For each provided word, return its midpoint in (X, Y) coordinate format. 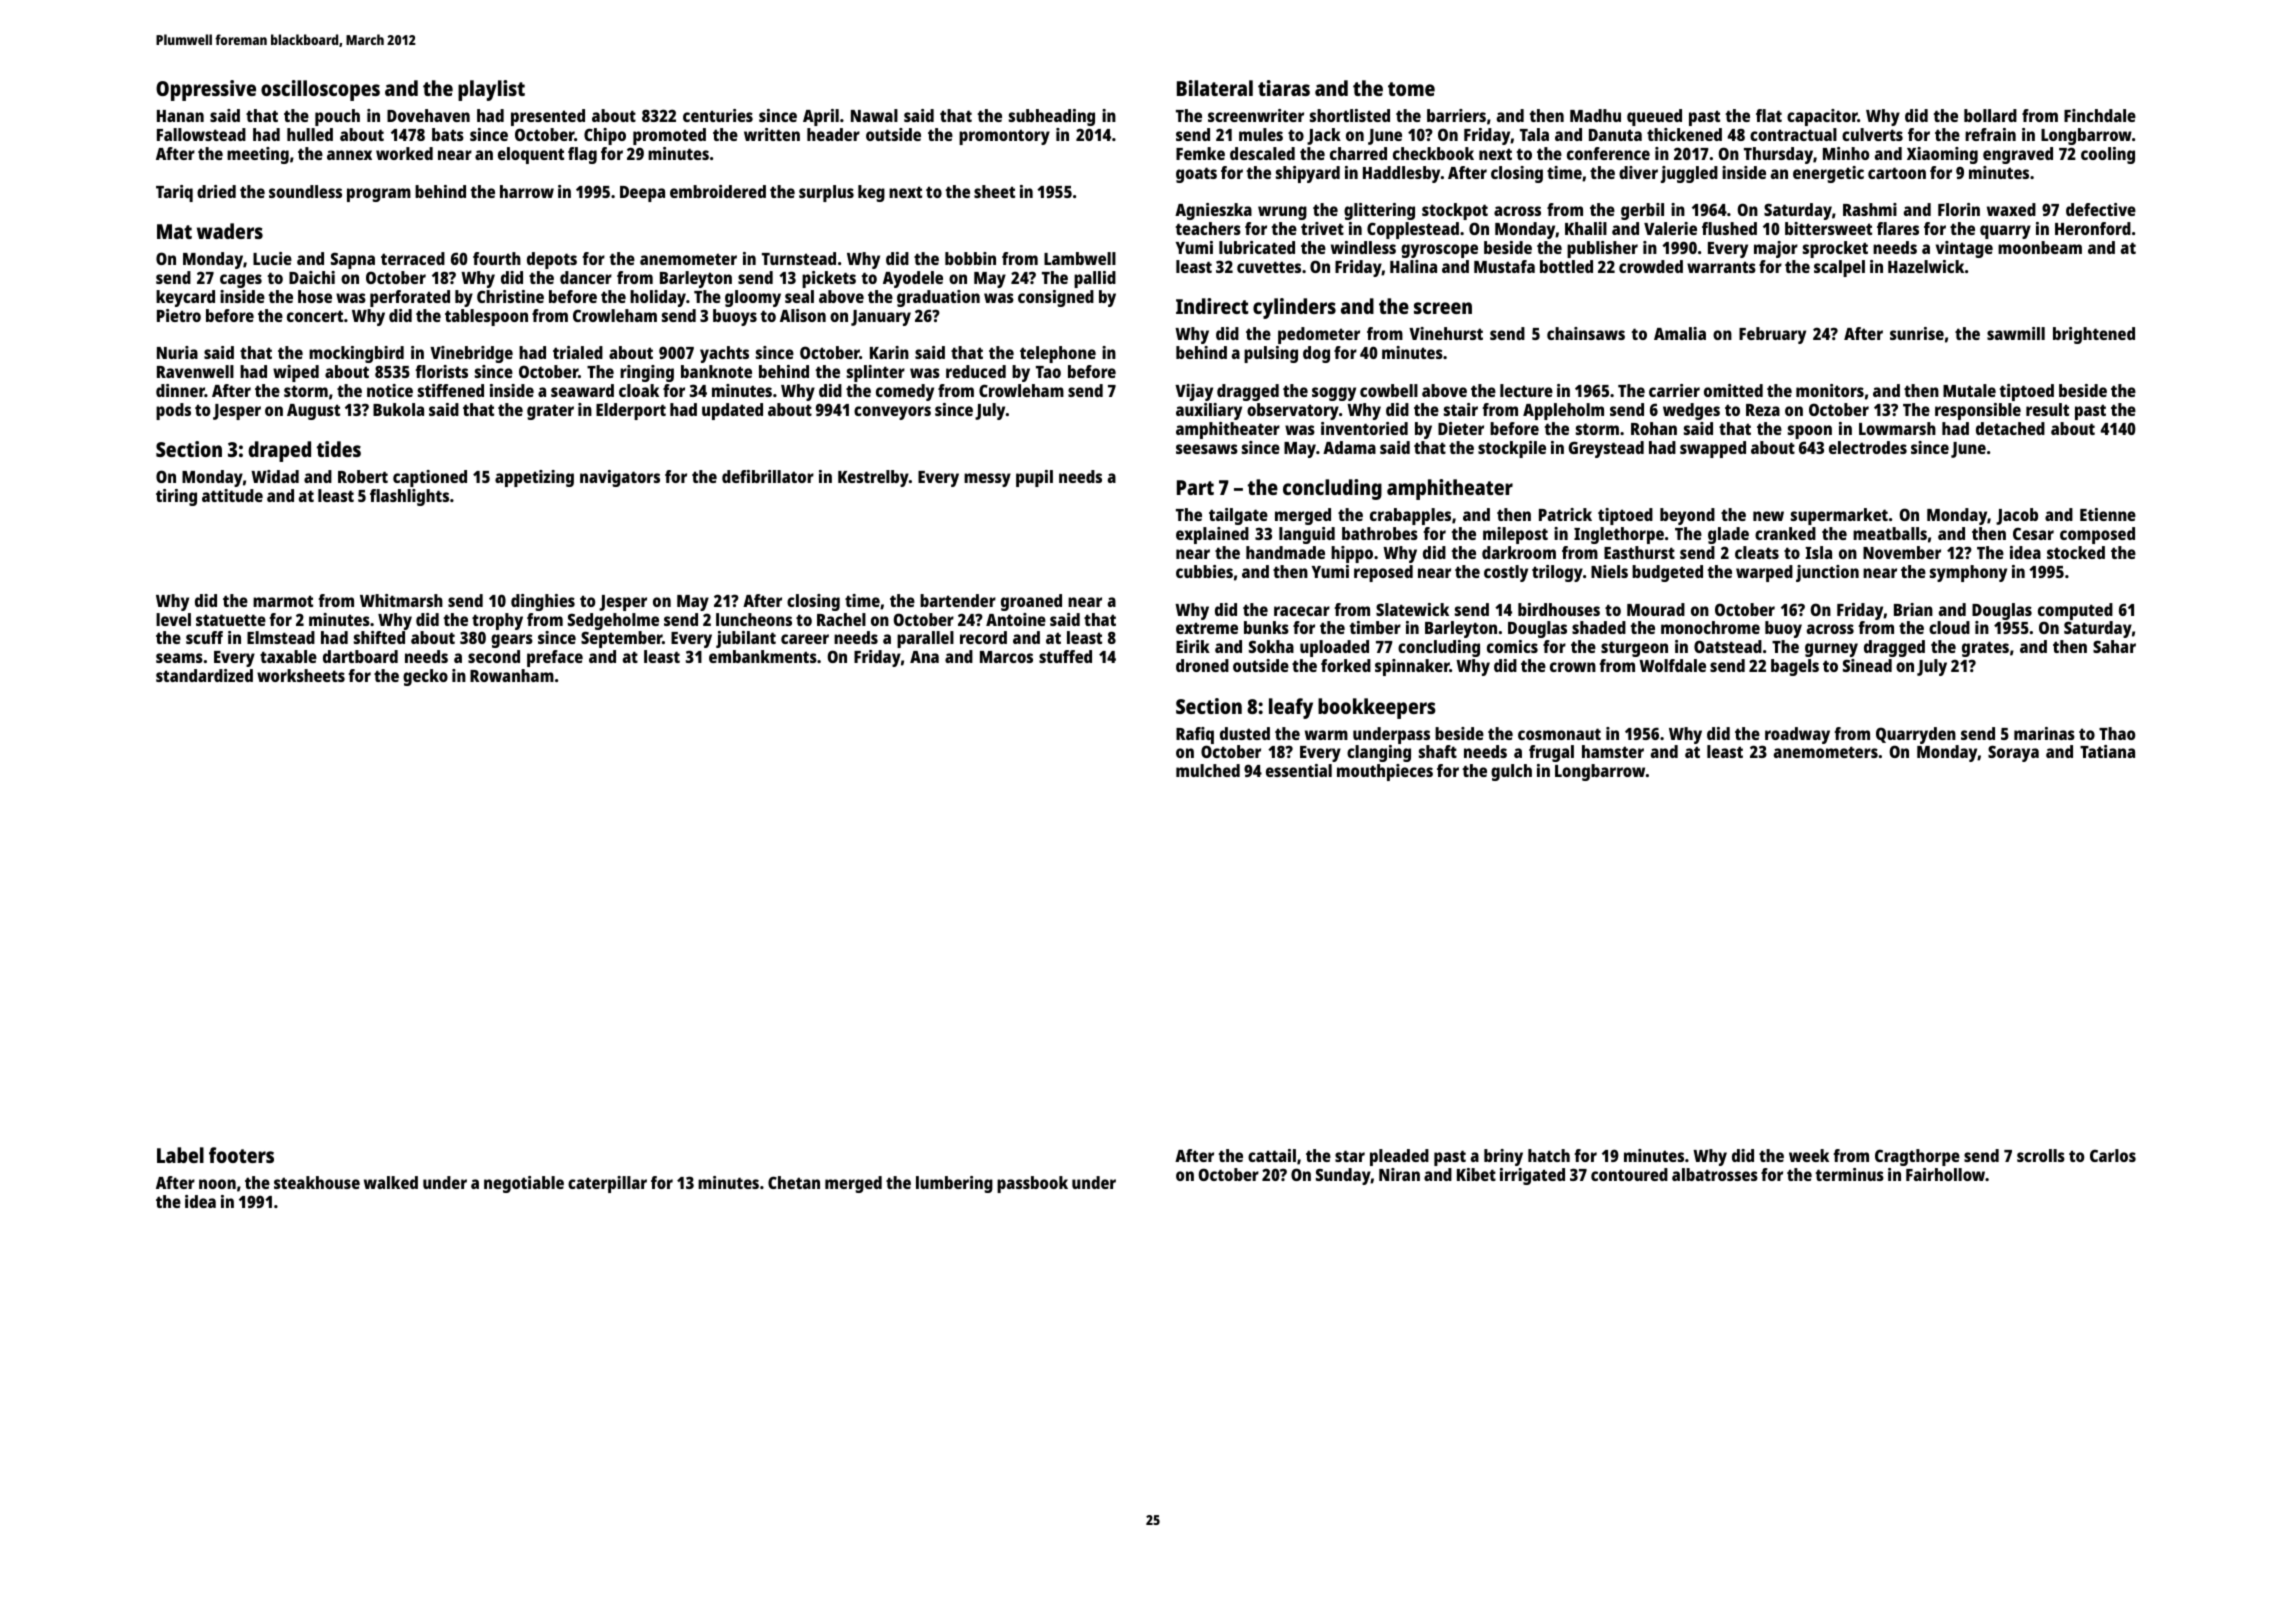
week (1809, 1155)
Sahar (2114, 646)
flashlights (409, 497)
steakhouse (317, 1182)
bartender (958, 600)
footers (241, 1155)
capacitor (1822, 117)
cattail (1272, 1155)
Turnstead (799, 258)
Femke (1200, 153)
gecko (425, 677)
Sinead (1867, 665)
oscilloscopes (320, 90)
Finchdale (2100, 115)
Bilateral (1215, 88)
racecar (1302, 611)
